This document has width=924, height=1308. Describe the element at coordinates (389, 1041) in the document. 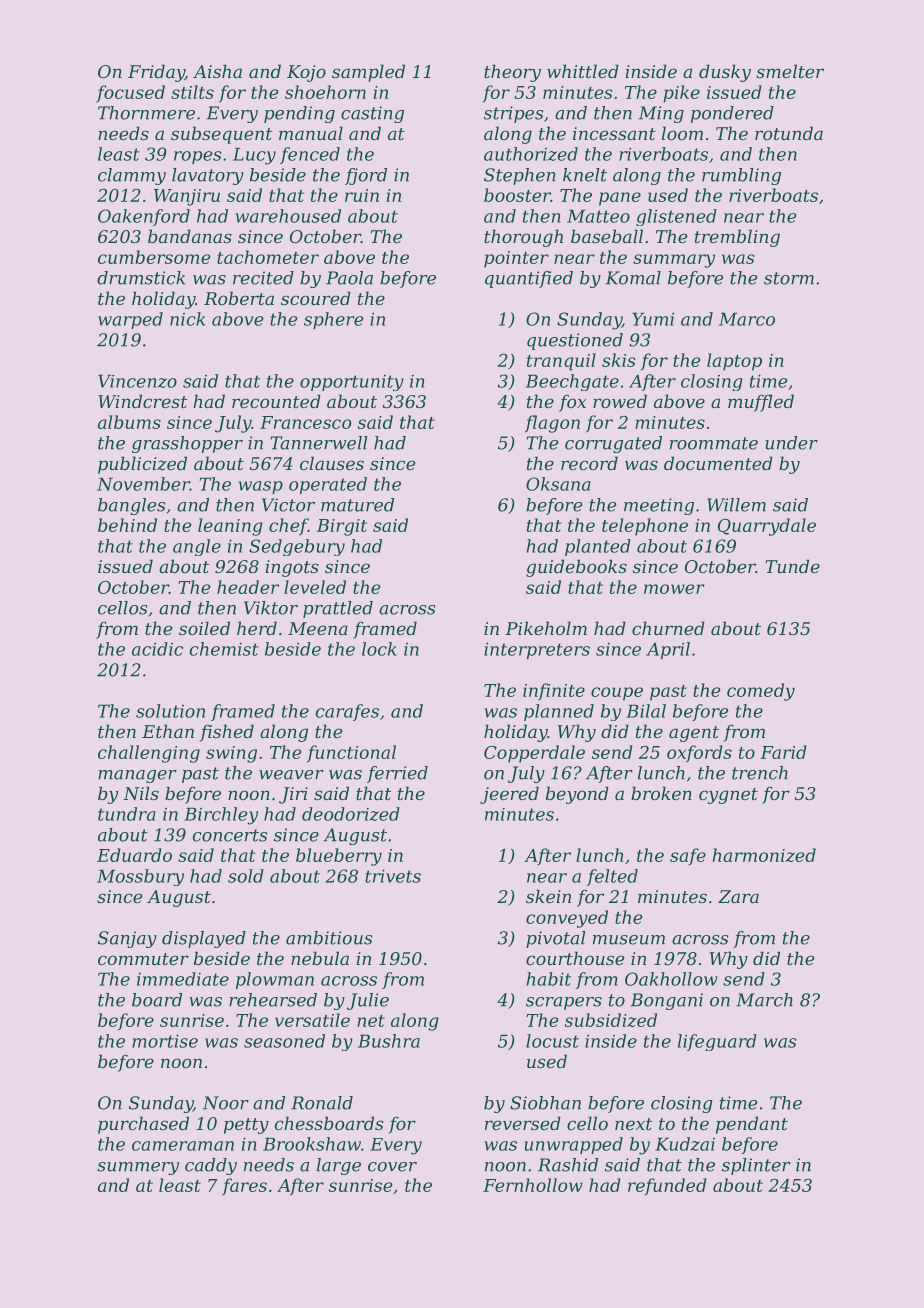

I see `Bushra` at that location.
